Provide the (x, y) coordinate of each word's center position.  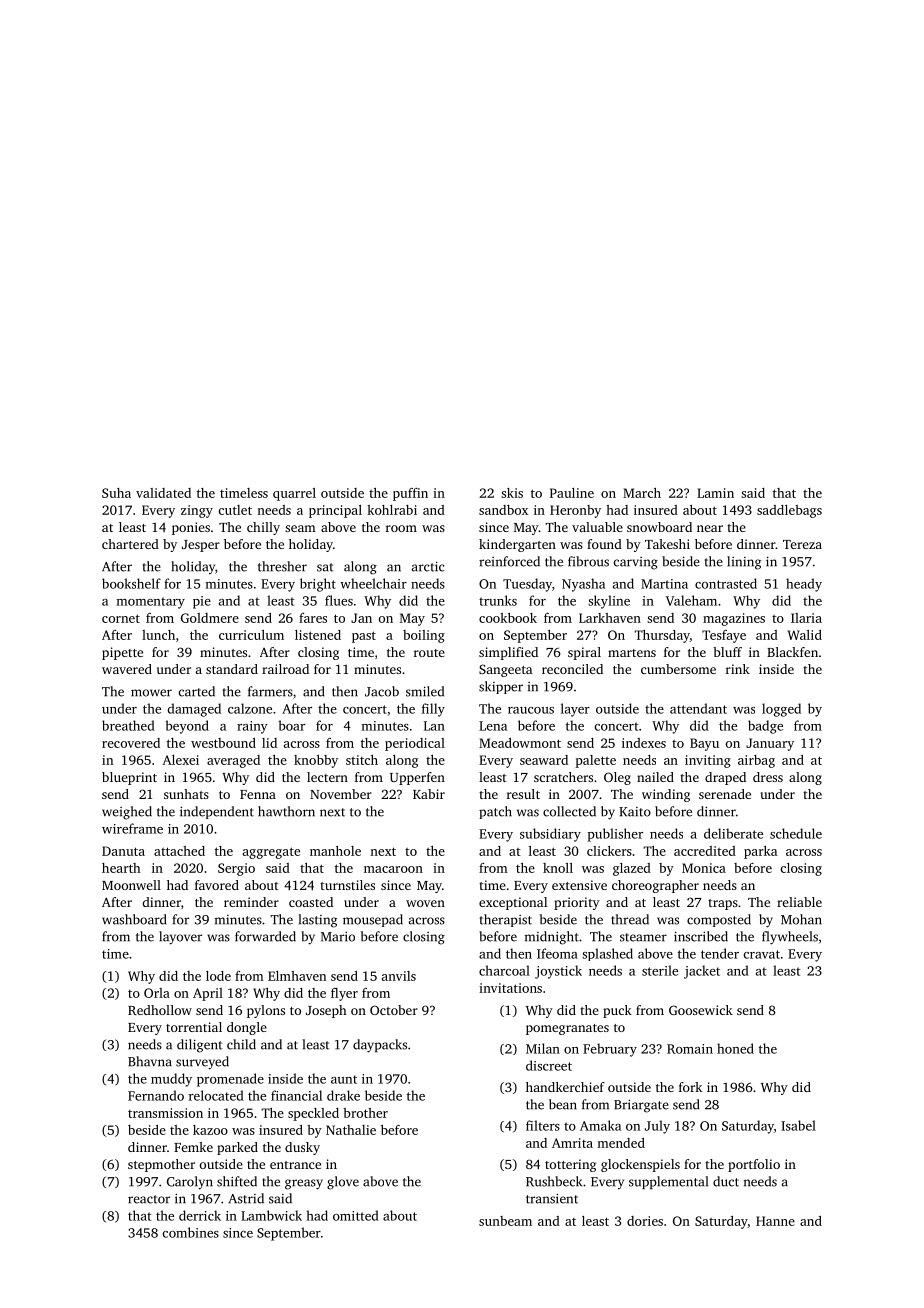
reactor (149, 1199)
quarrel (294, 494)
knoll (558, 868)
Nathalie (351, 1130)
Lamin (715, 493)
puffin (410, 494)
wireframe (132, 828)
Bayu (704, 744)
